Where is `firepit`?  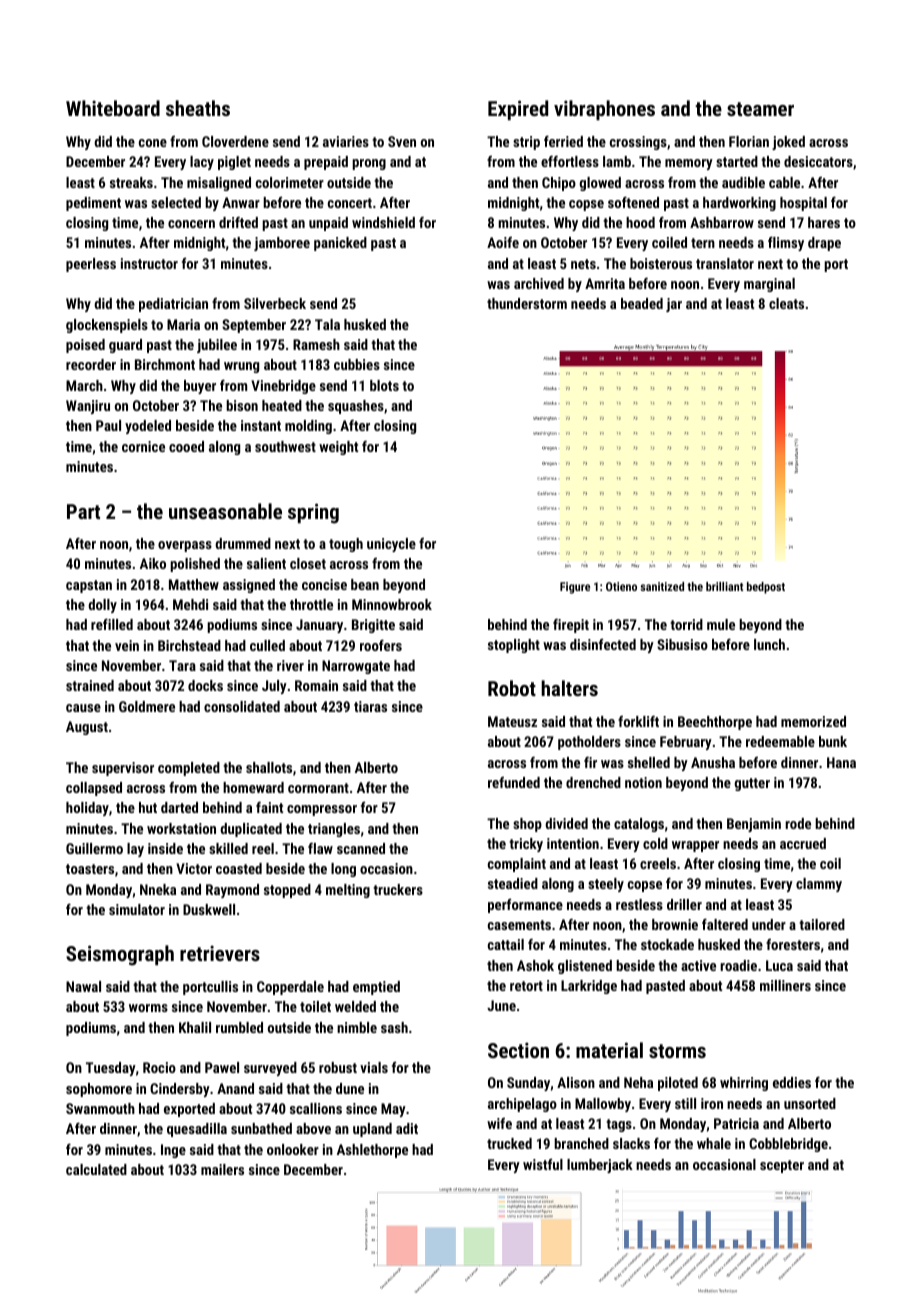
firepit is located at coordinates (571, 625).
